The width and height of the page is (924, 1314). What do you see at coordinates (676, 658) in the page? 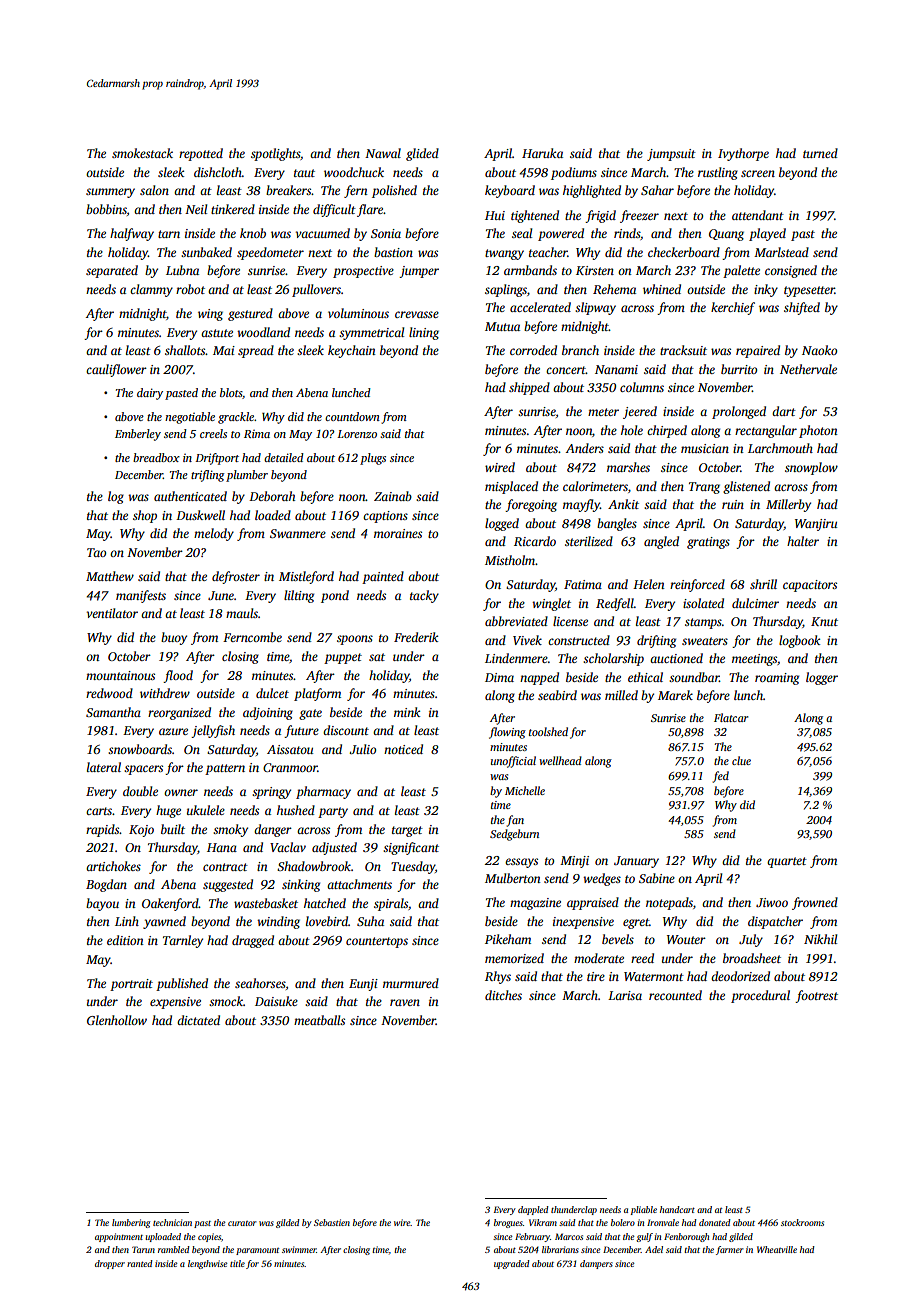
I see `auctioned` at bounding box center [676, 658].
